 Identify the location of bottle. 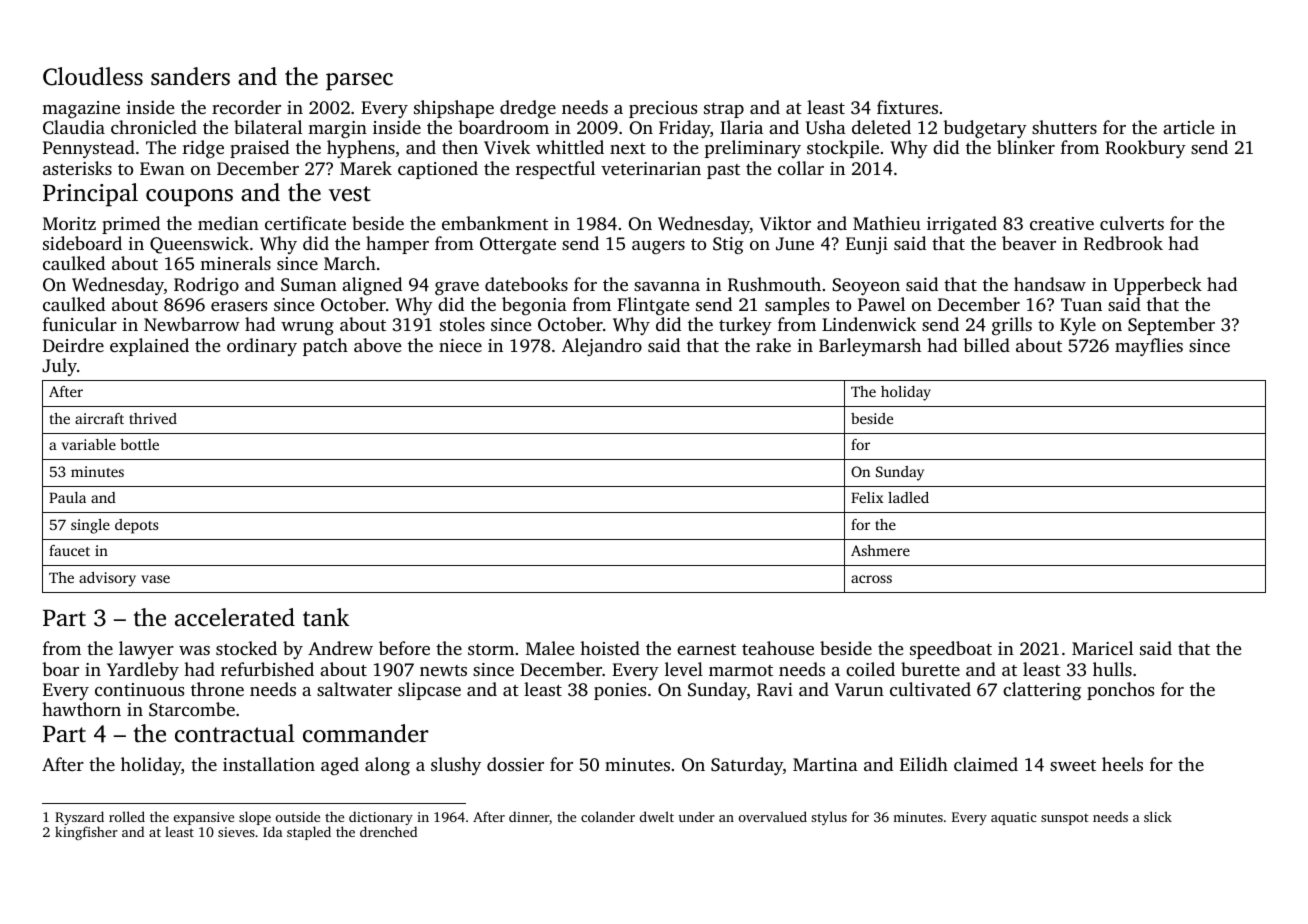
(139, 444).
